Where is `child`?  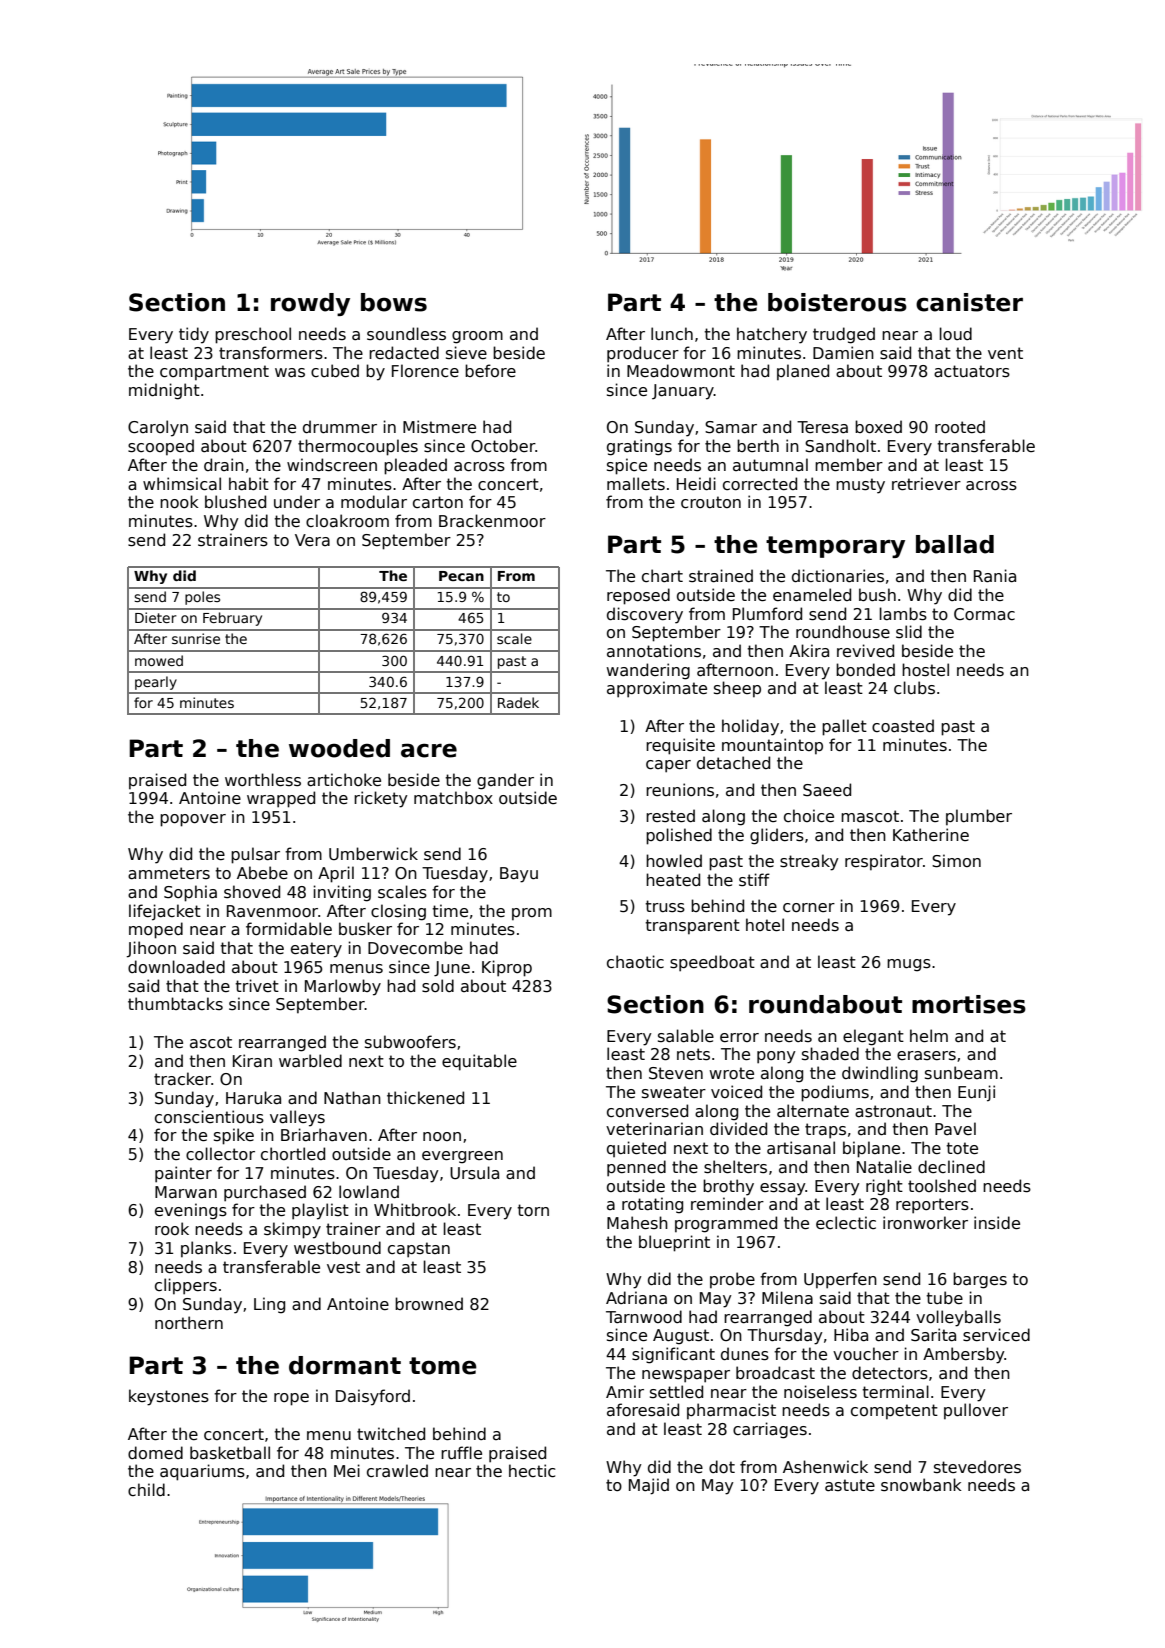
child is located at coordinates (146, 1489).
